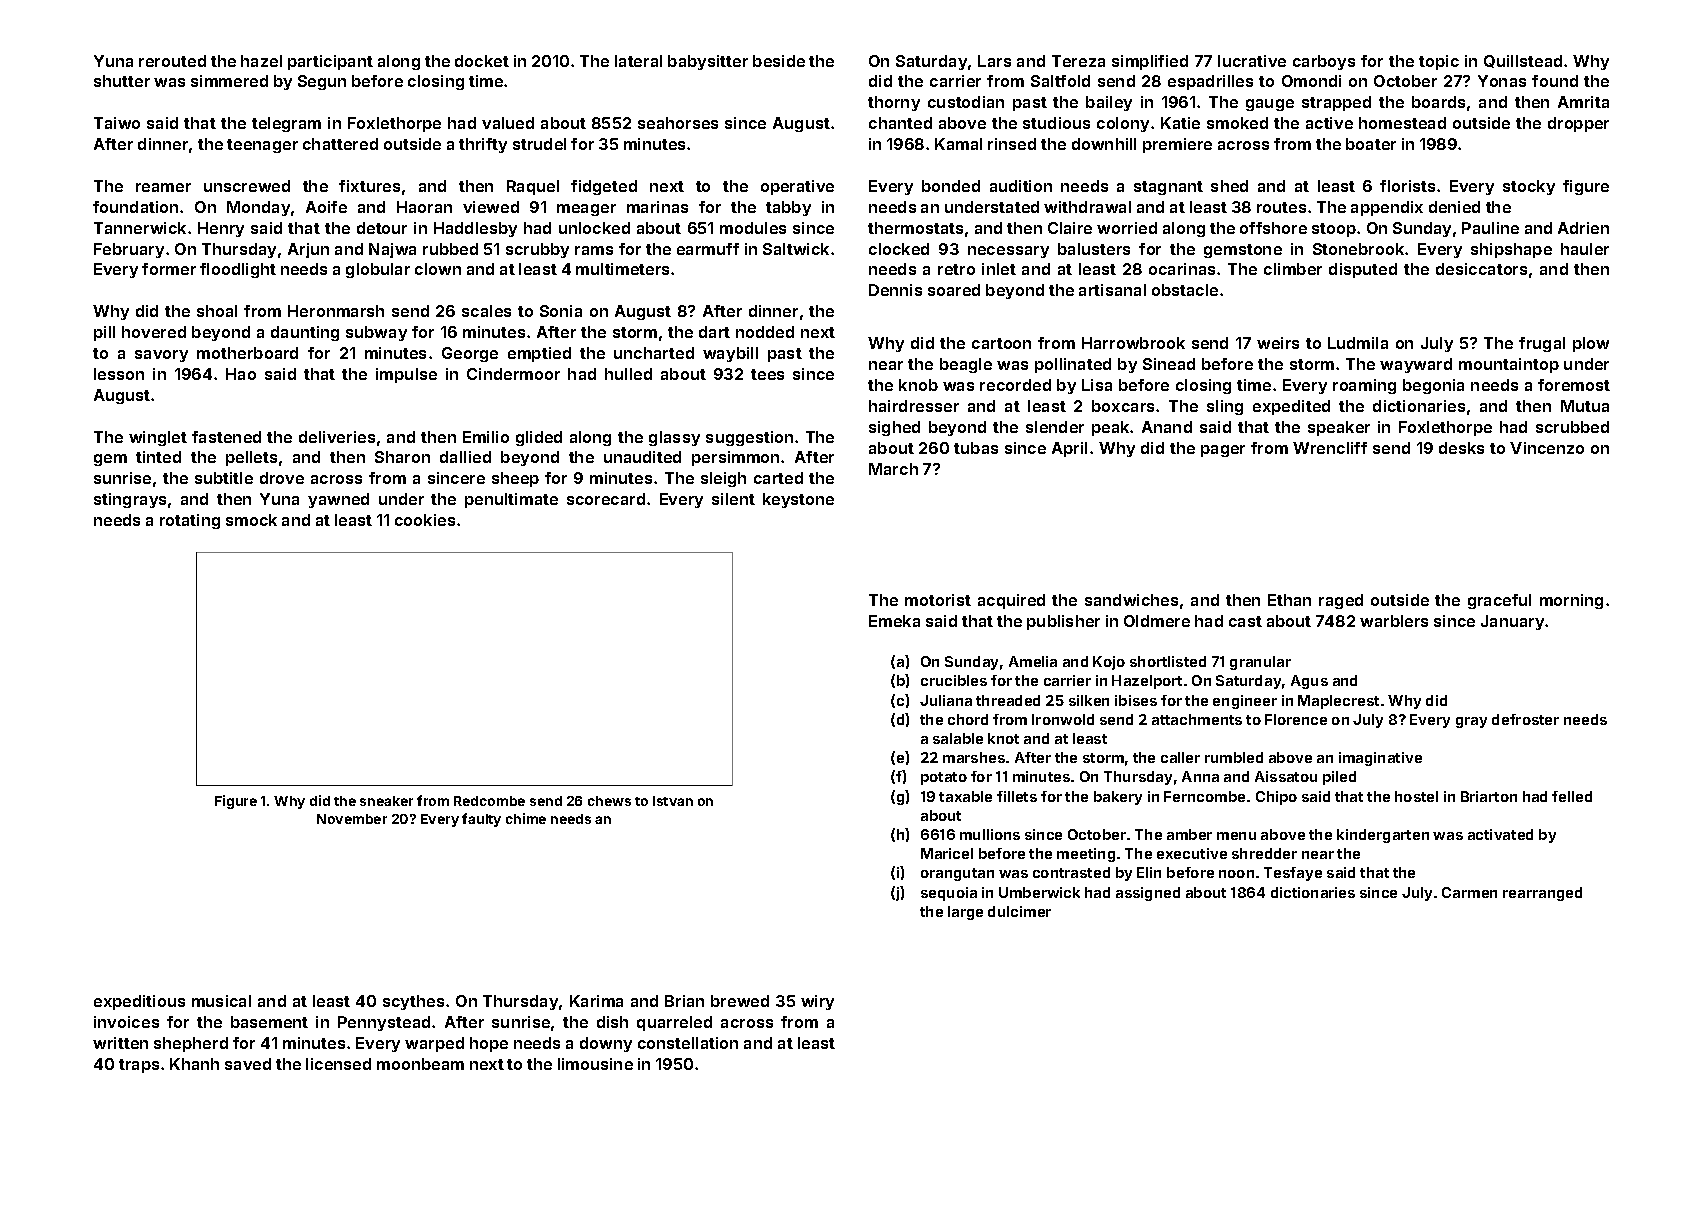  I want to click on Quillstead, so click(1523, 61).
